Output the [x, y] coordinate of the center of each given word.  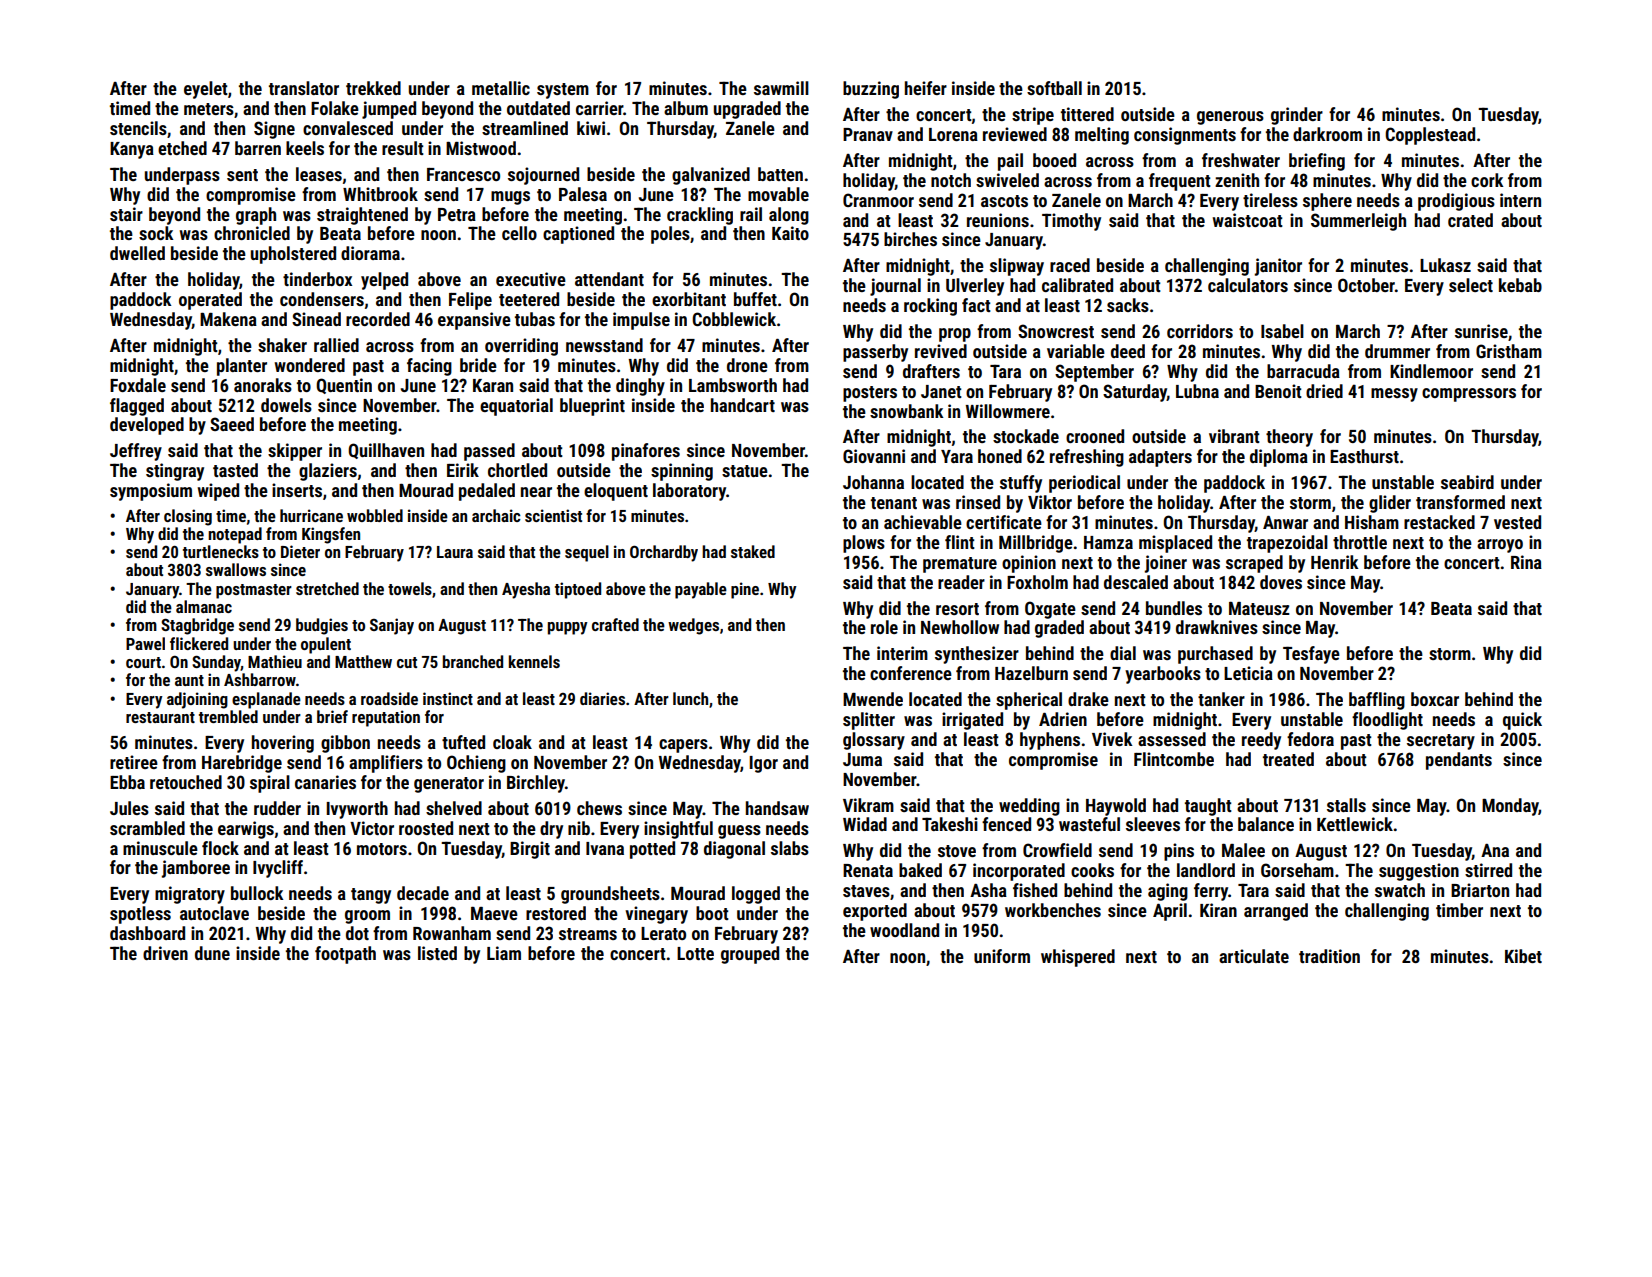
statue [745, 471]
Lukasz [1445, 265]
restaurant [160, 717]
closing [188, 517]
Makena [228, 319]
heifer [926, 88]
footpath [345, 955]
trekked [373, 88]
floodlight [1387, 721]
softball [1054, 88]
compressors [1469, 395]
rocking [930, 307]
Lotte [695, 953]
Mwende [873, 699]
